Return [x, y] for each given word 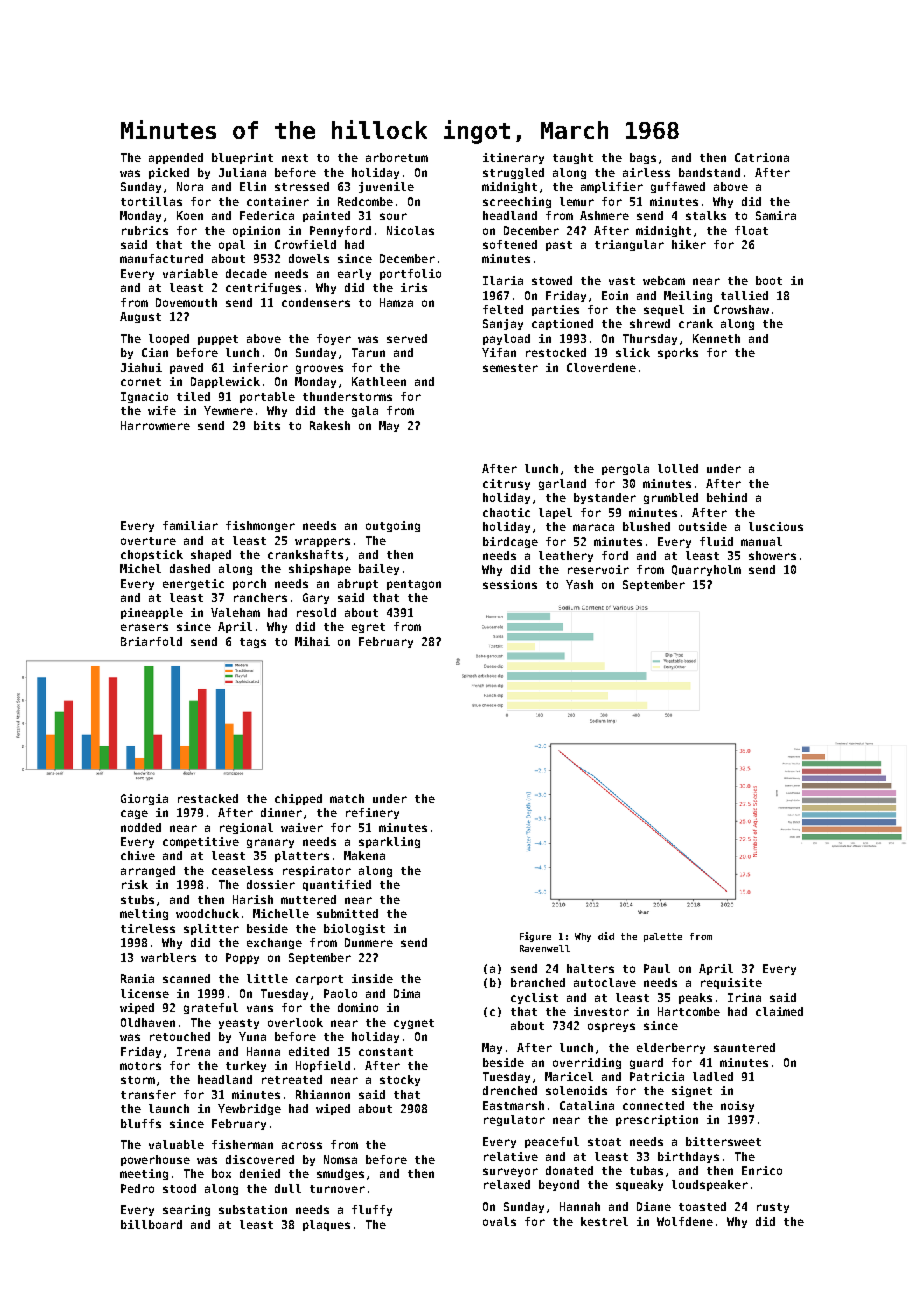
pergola [625, 469]
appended [176, 158]
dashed [190, 568]
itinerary [513, 158]
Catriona [762, 157]
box [221, 1173]
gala [365, 411]
